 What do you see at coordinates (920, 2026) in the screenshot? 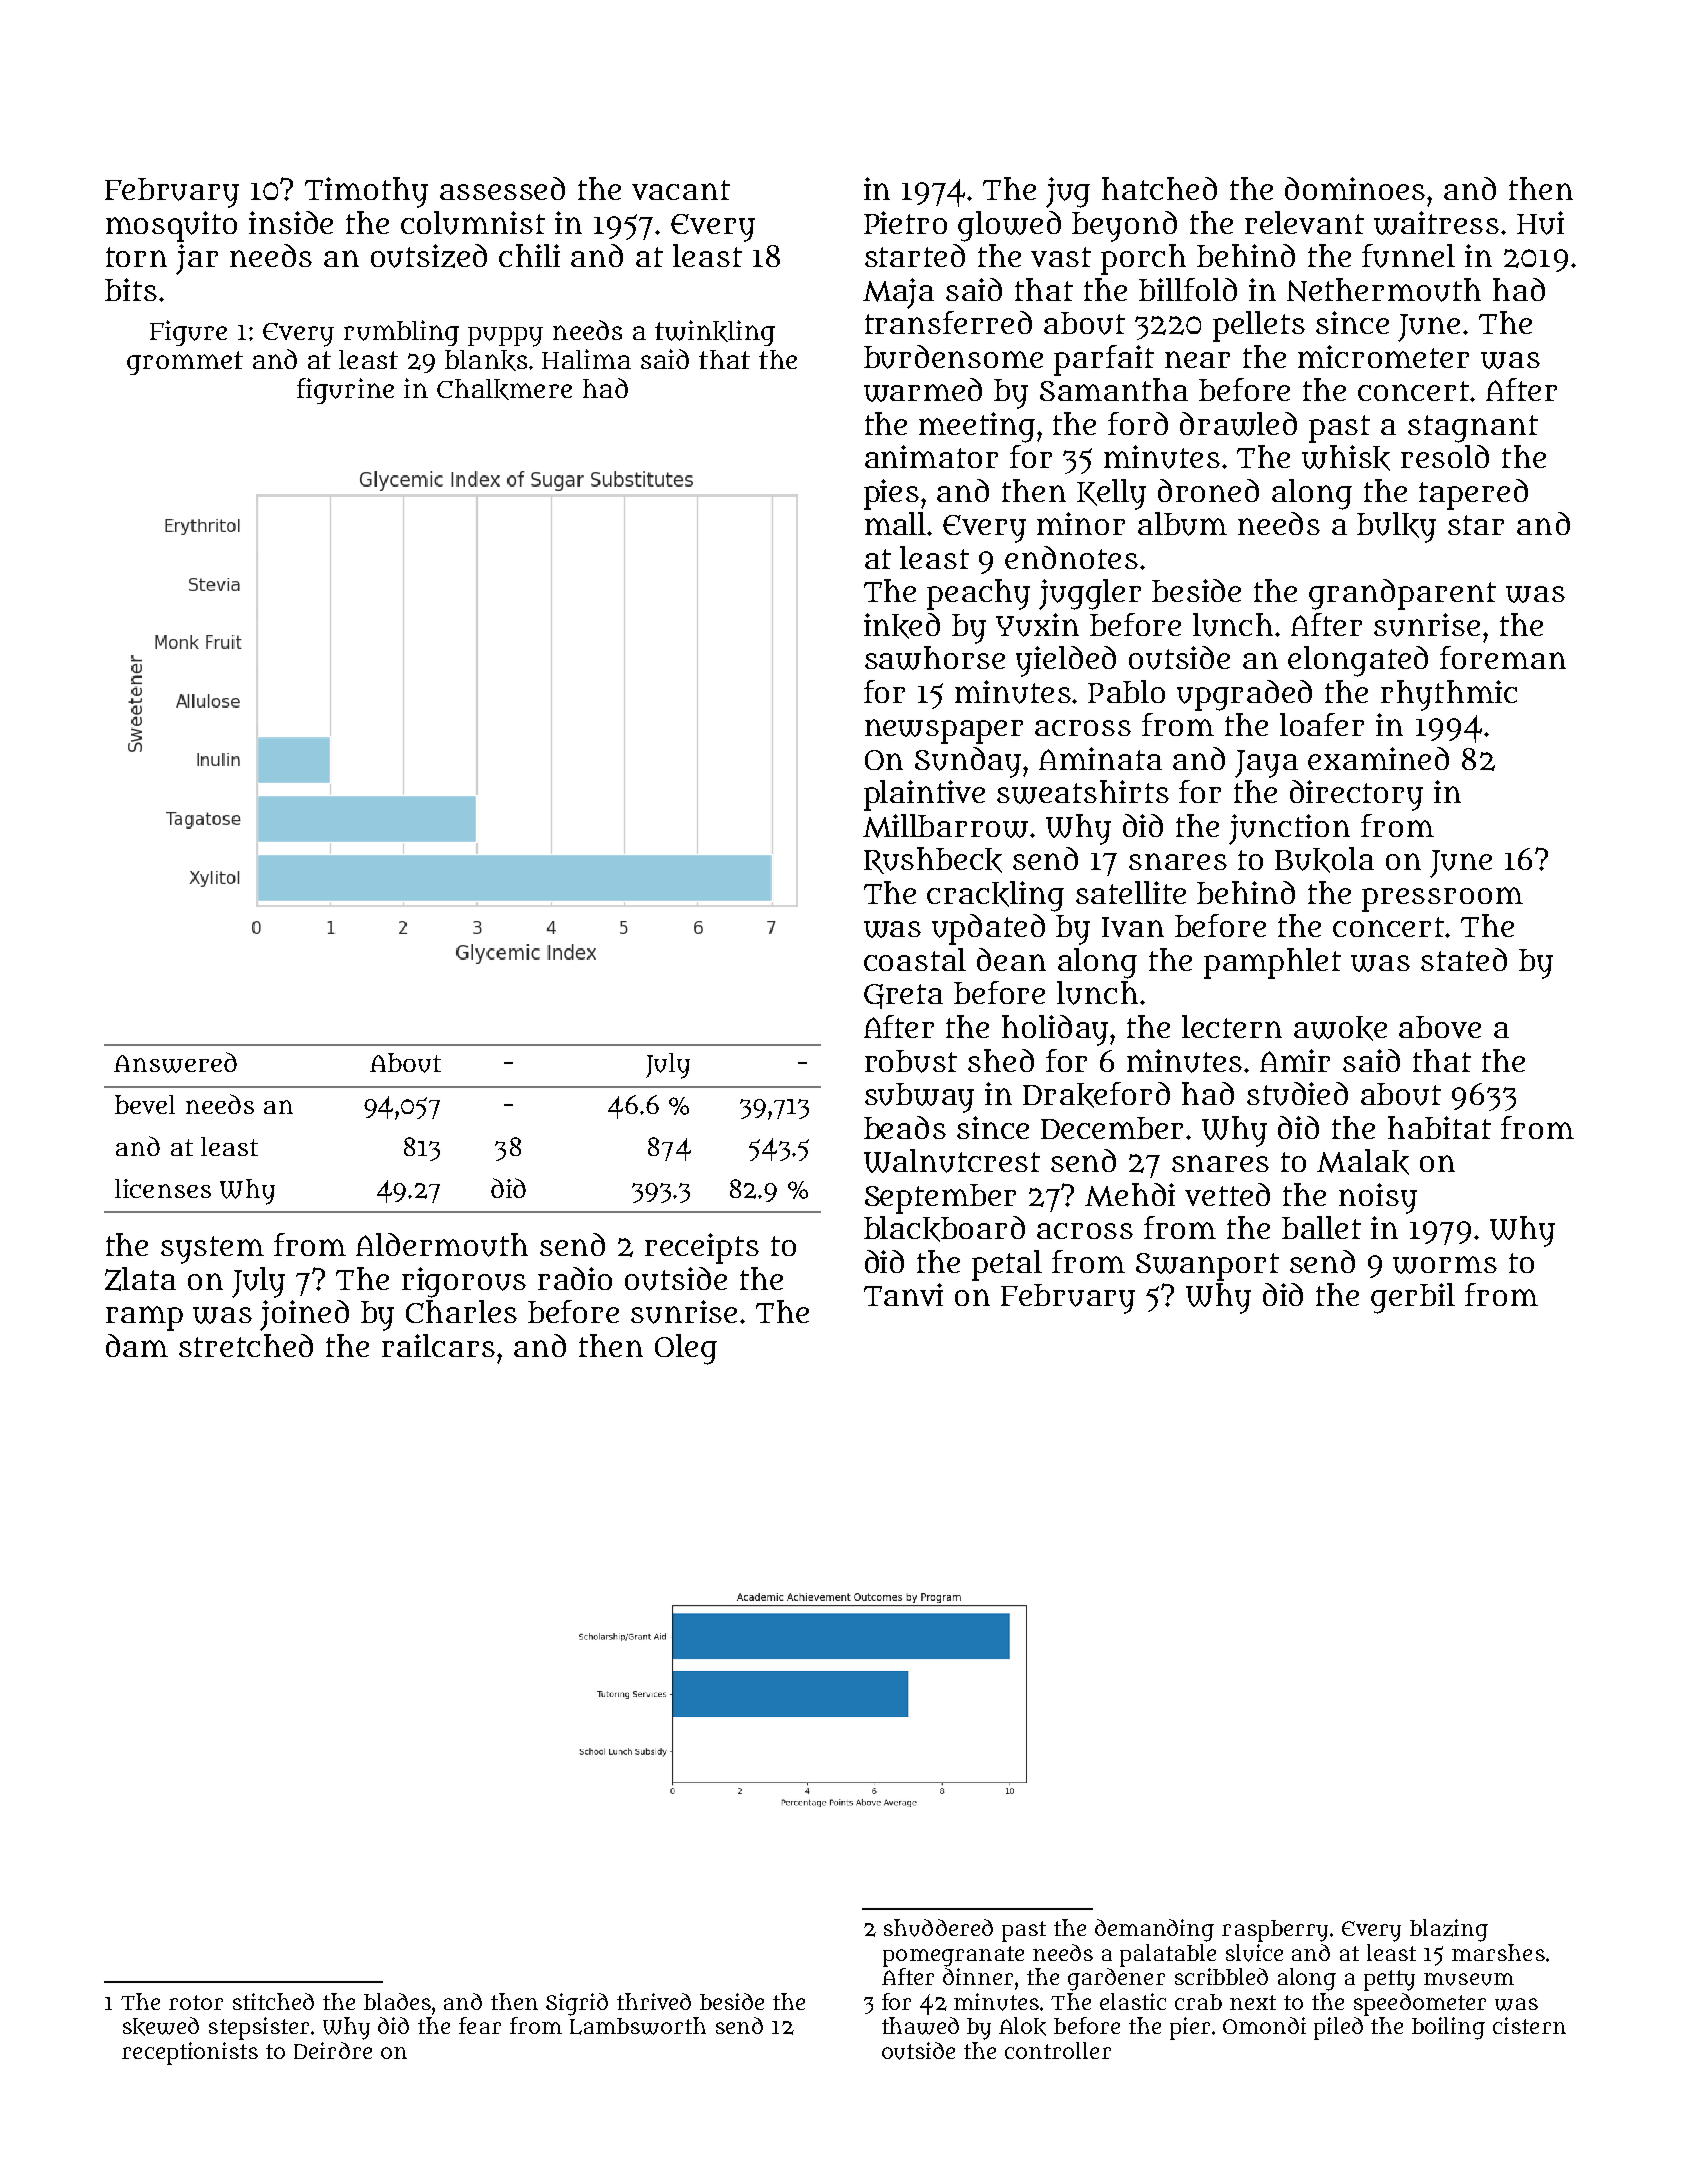
I see `thawed` at bounding box center [920, 2026].
